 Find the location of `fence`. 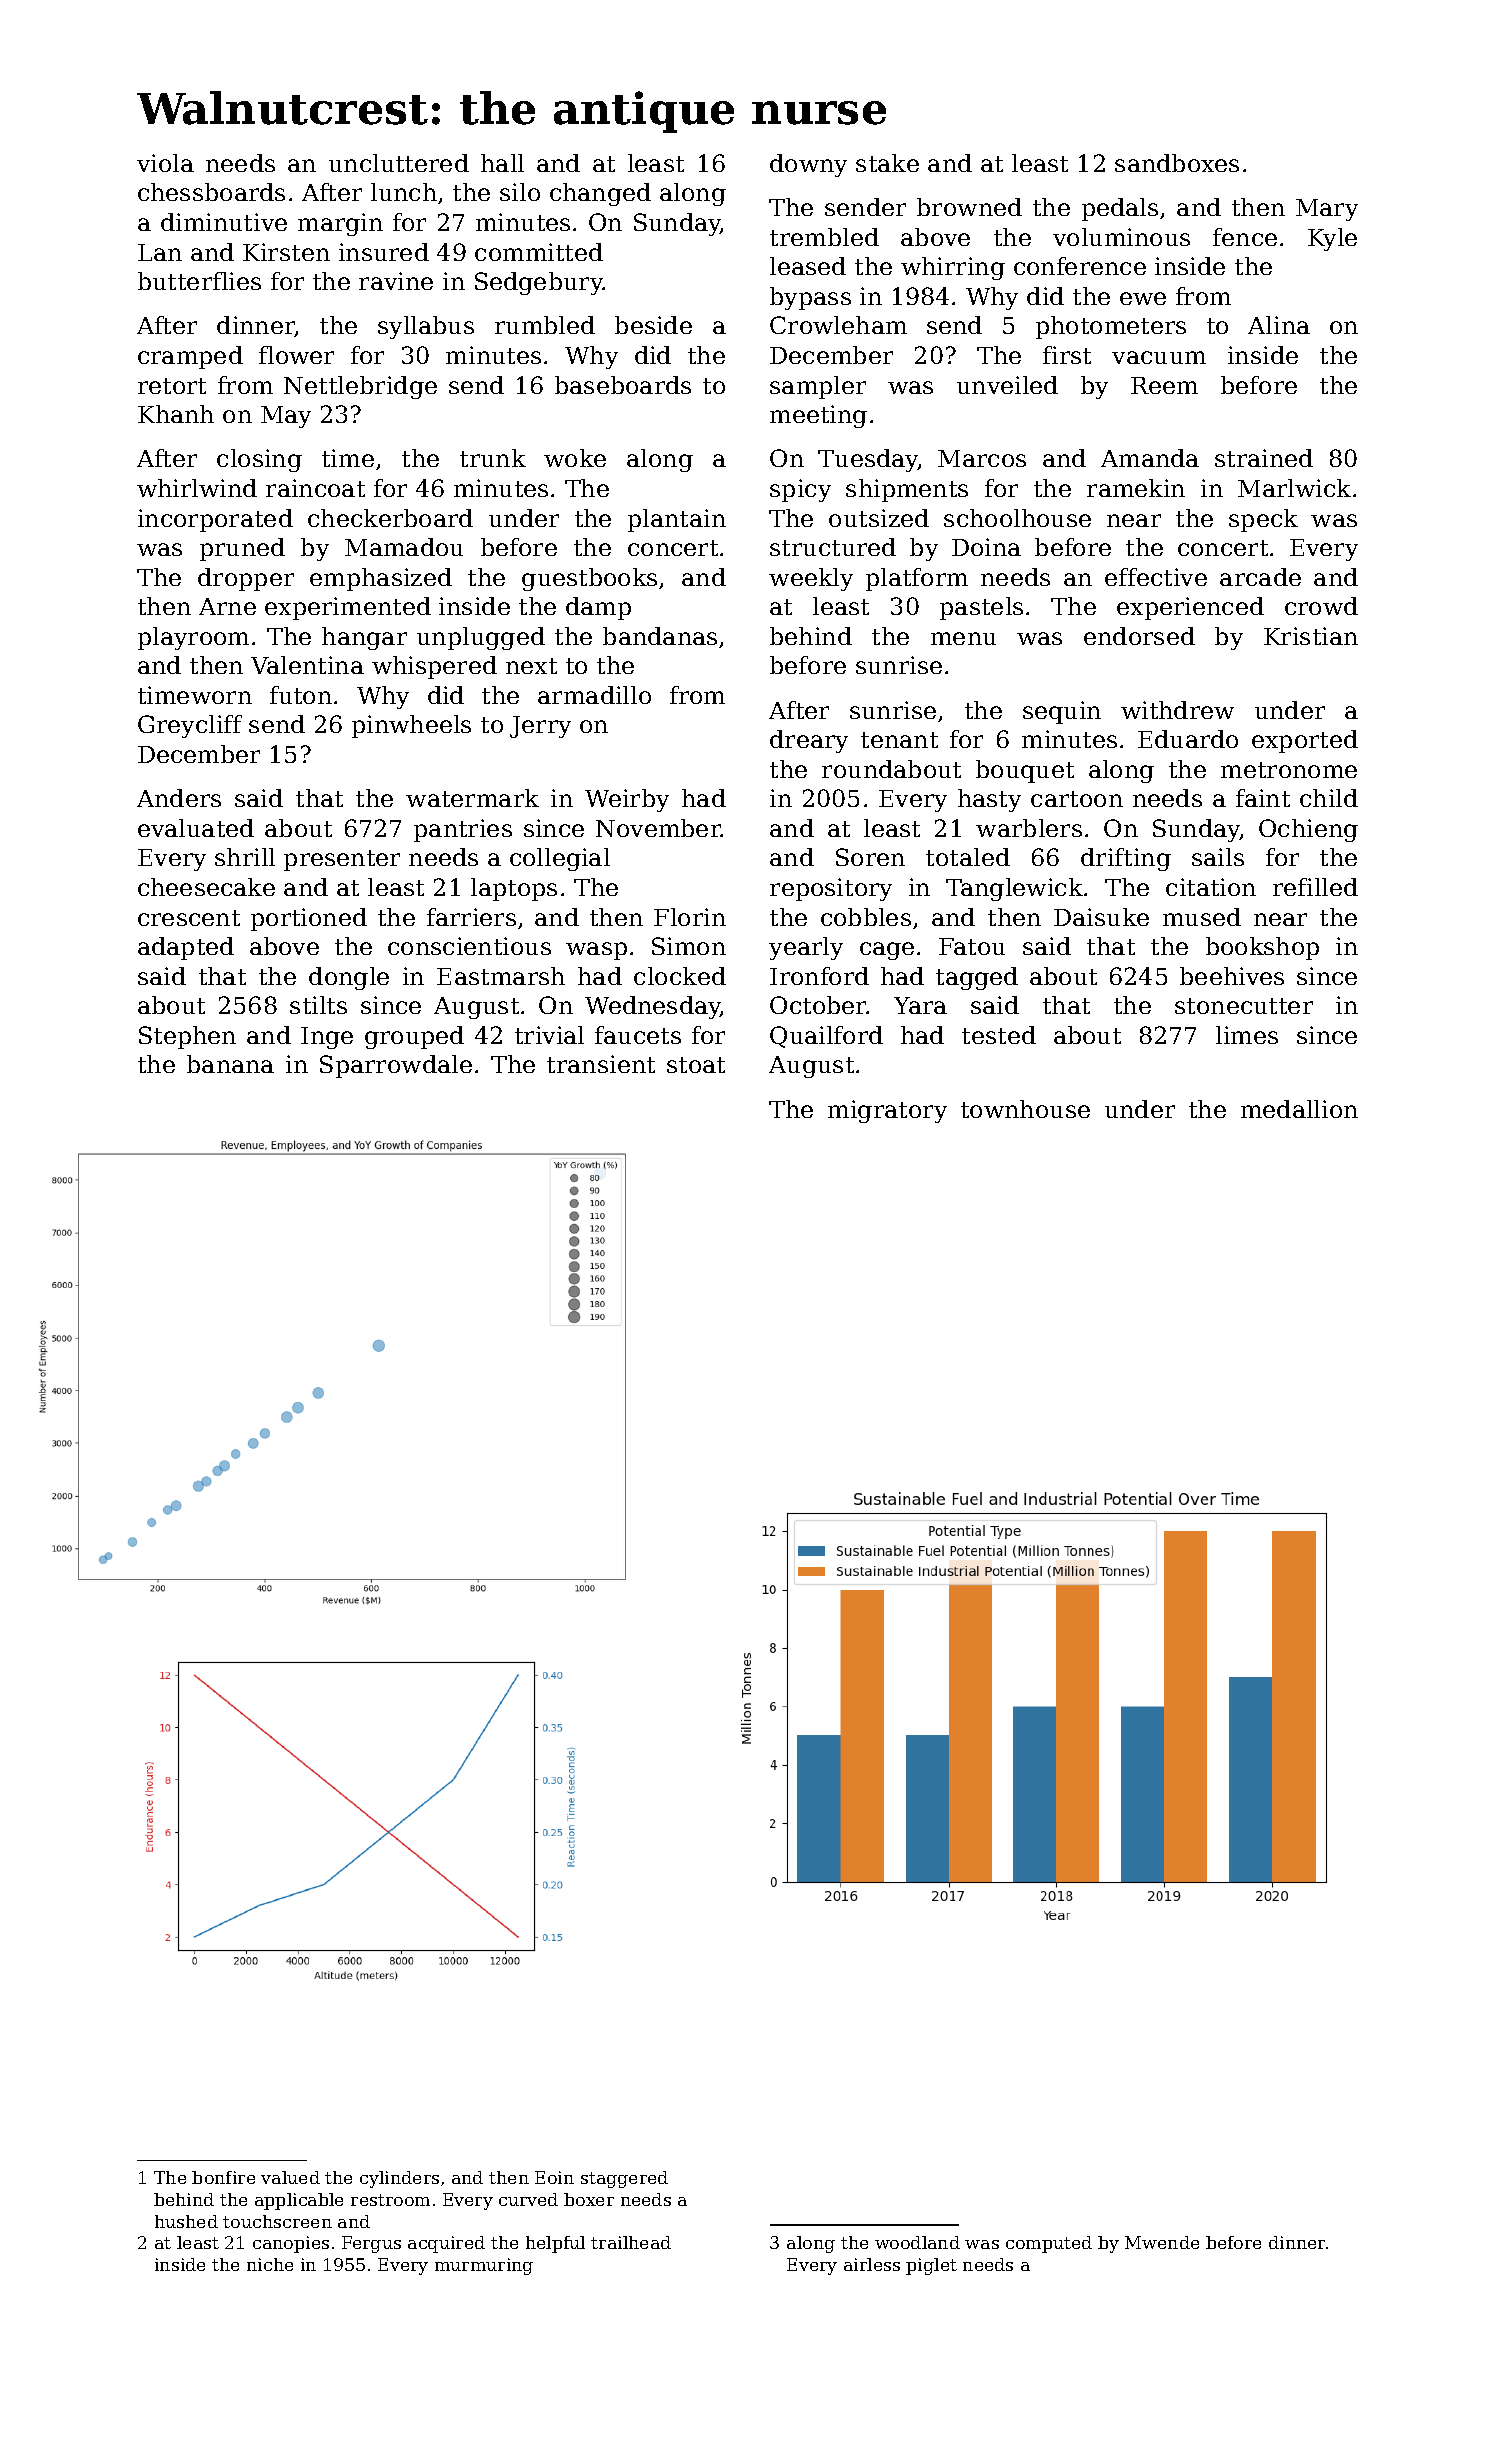

fence is located at coordinates (1245, 237).
